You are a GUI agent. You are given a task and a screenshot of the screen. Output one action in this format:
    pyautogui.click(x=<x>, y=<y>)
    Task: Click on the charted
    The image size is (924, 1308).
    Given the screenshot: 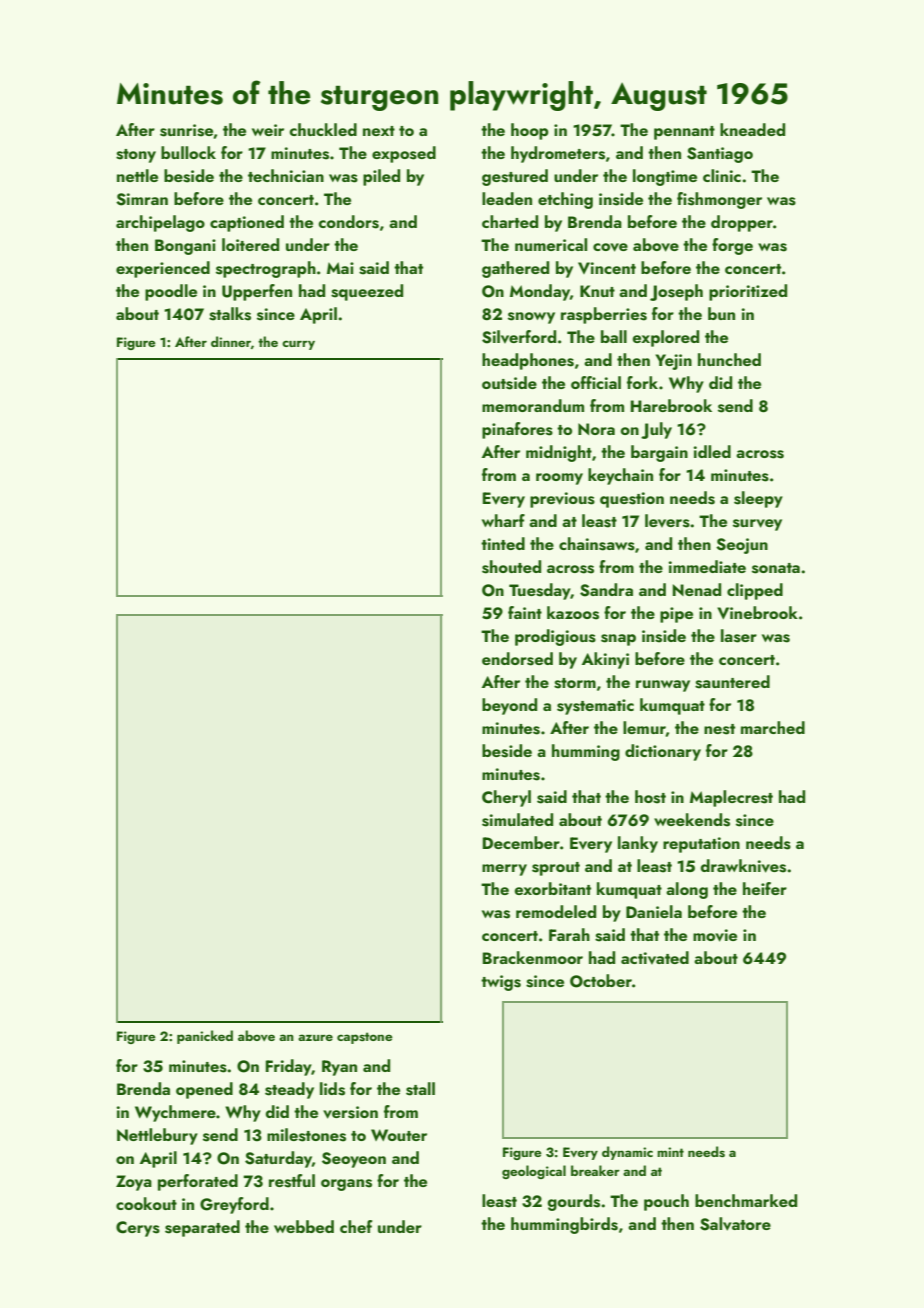 What is the action you would take?
    pyautogui.click(x=510, y=221)
